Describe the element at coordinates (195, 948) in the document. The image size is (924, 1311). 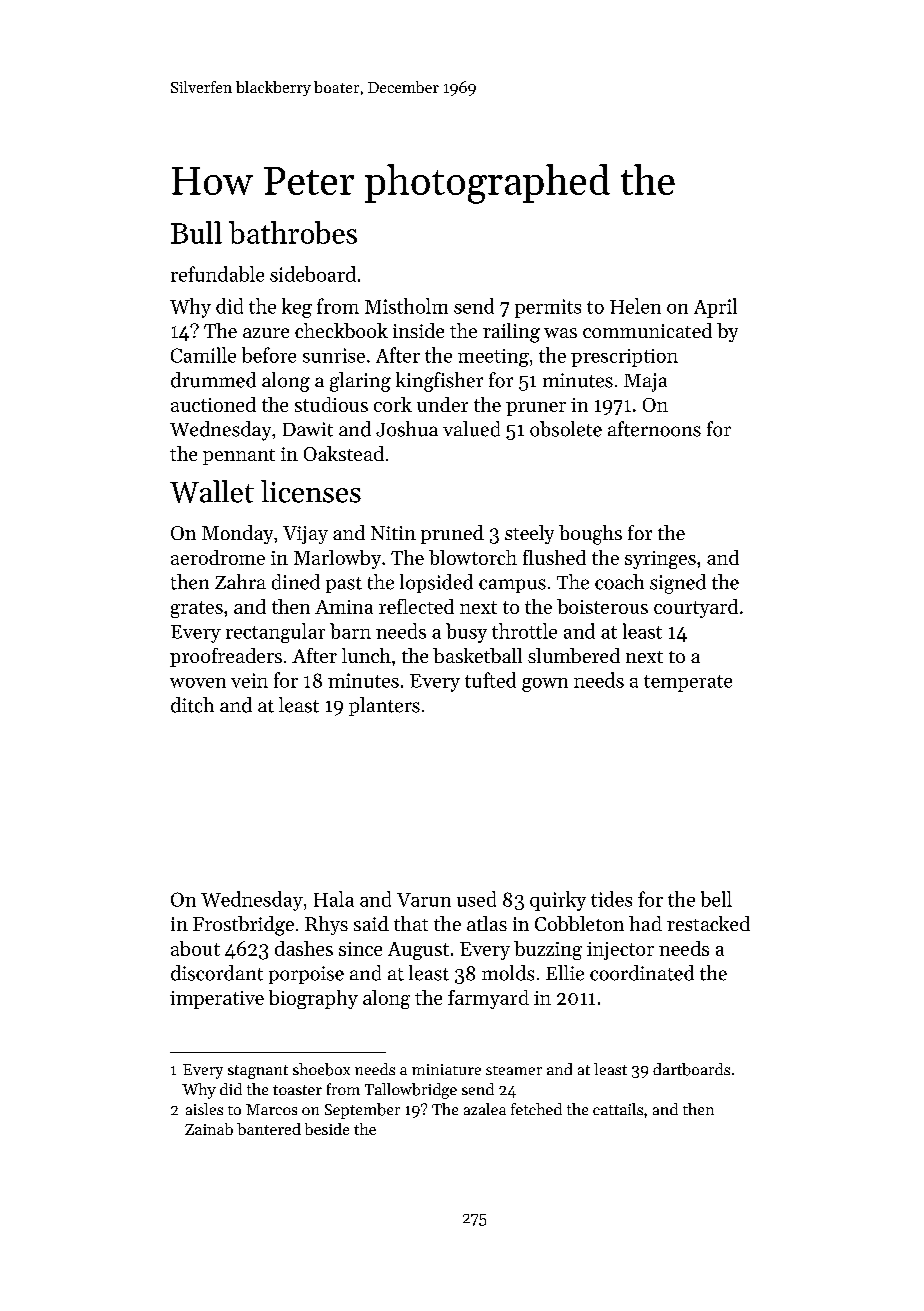
I see `about` at that location.
